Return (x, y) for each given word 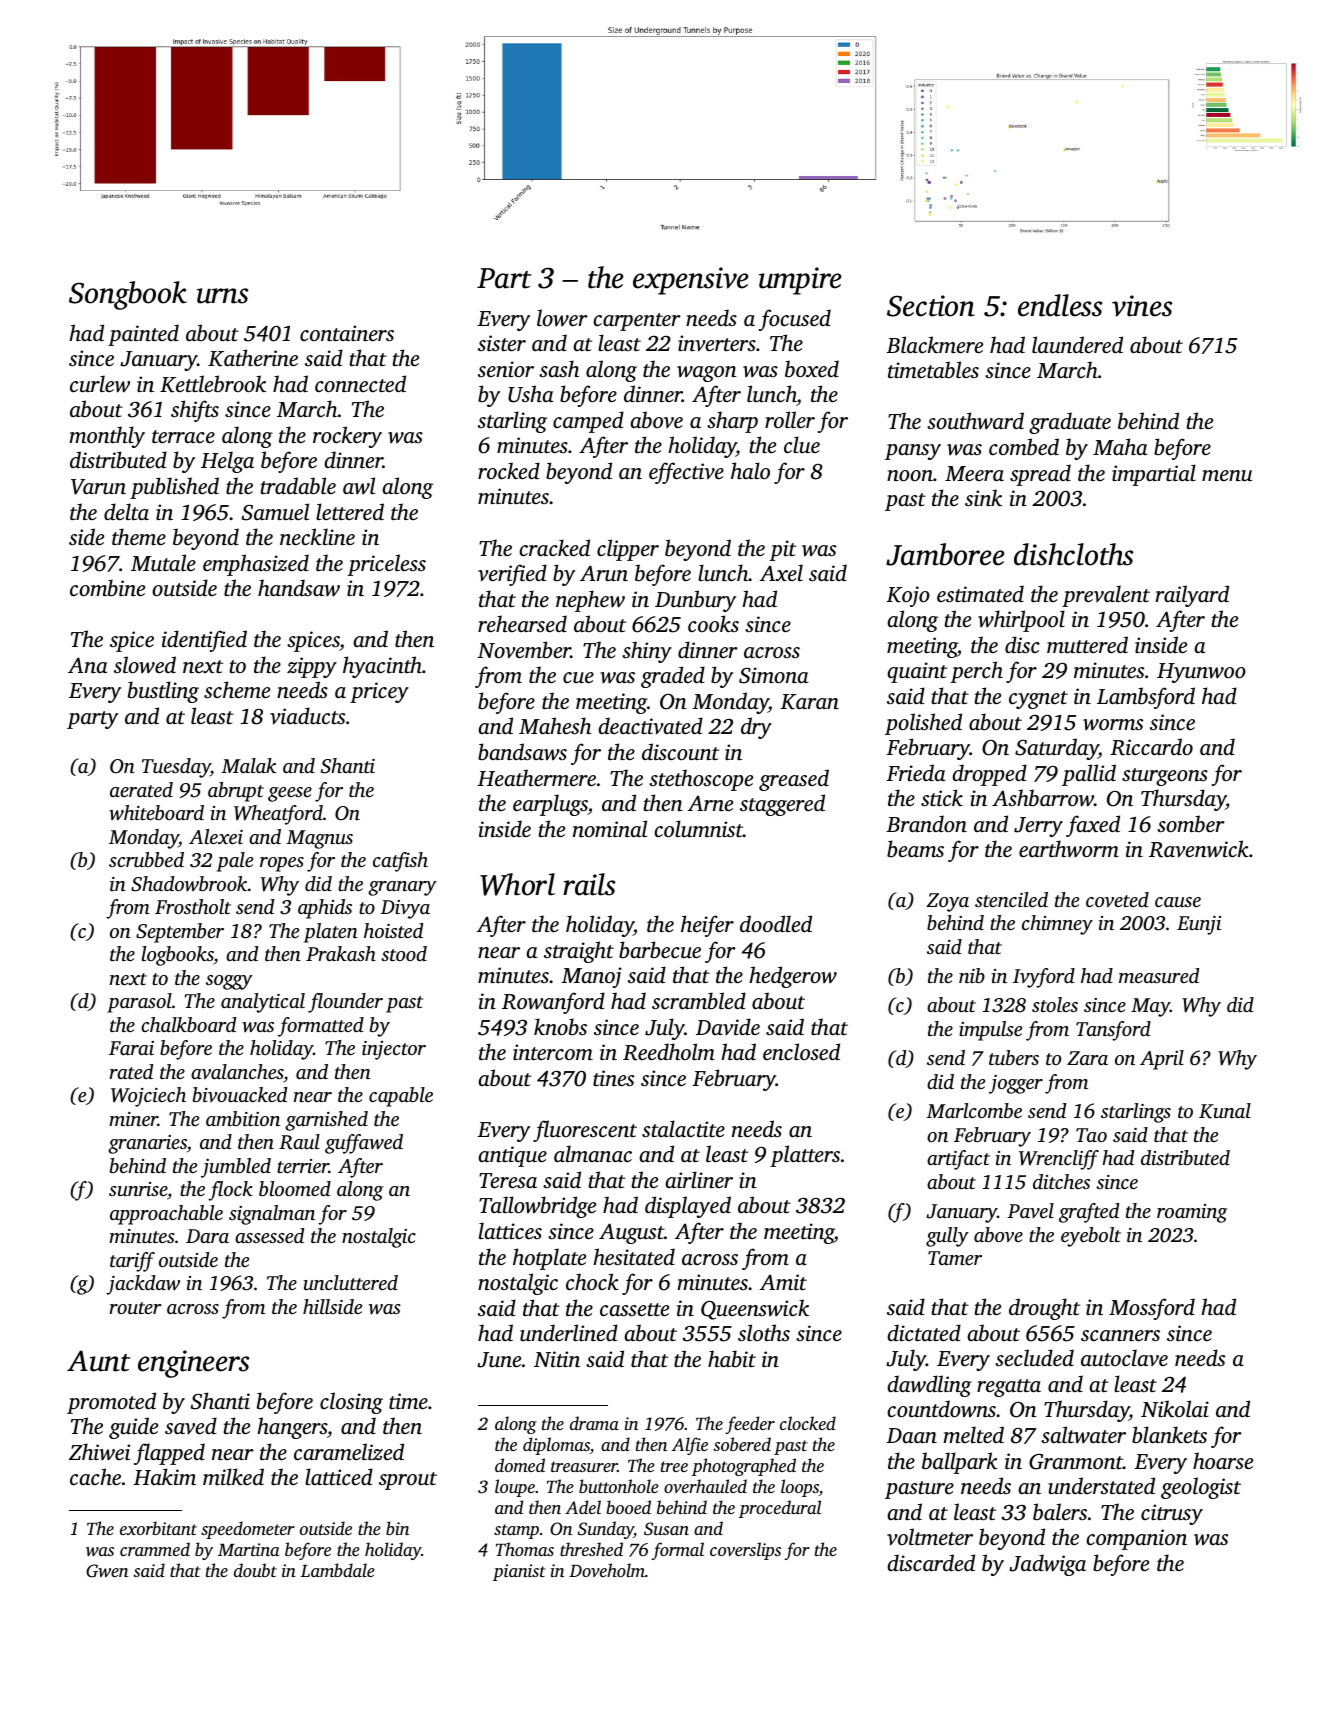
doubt (255, 1570)
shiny (647, 652)
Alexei (216, 836)
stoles (1055, 1004)
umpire (800, 281)
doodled (776, 923)
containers (347, 333)
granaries (147, 1144)
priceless (386, 565)
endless (1060, 305)
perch (976, 672)
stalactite (683, 1128)
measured (1159, 975)
